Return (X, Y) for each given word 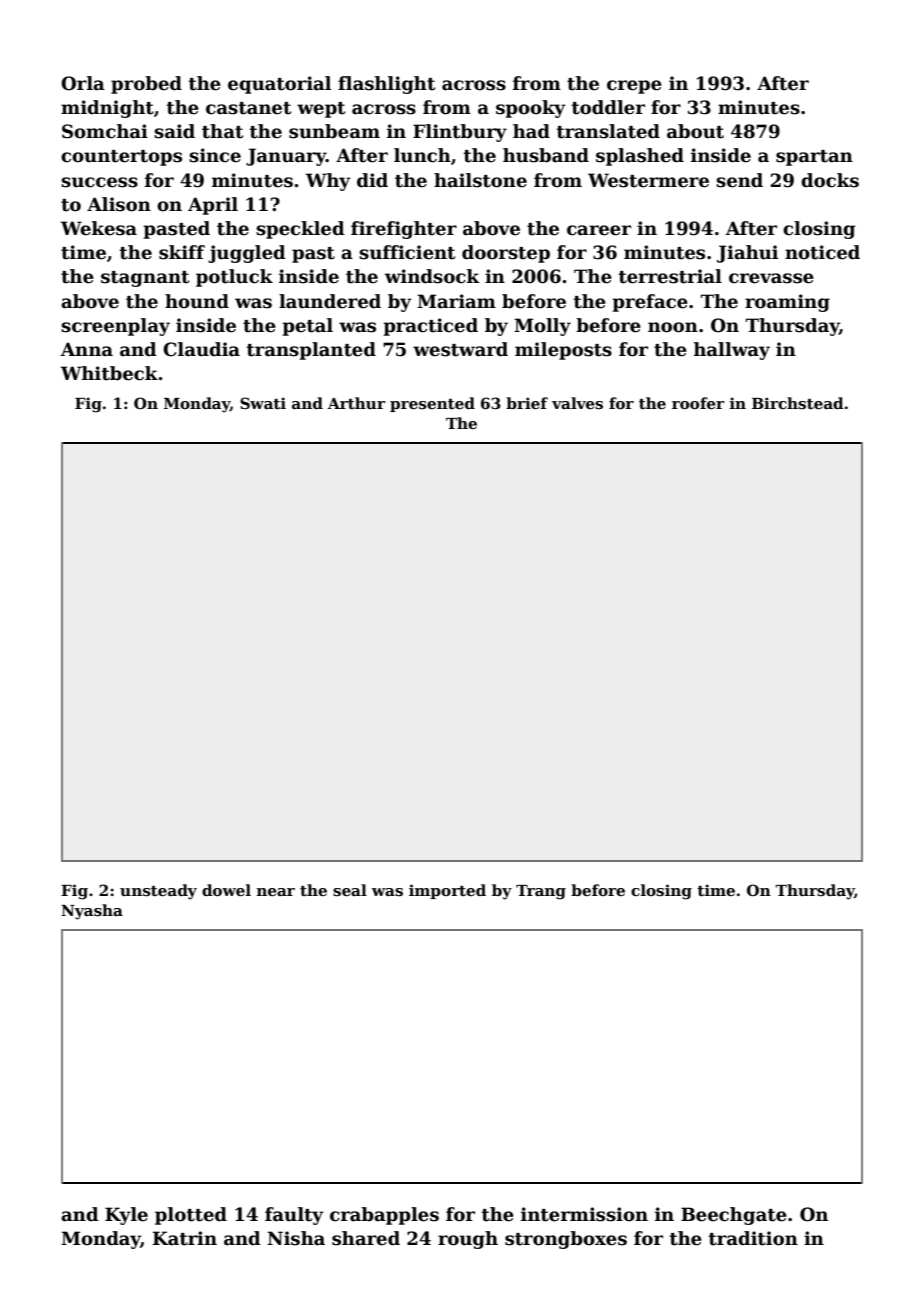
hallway (732, 351)
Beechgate (734, 1216)
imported (447, 891)
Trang (541, 892)
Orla (83, 83)
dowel (226, 890)
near (276, 892)
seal (350, 890)
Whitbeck (109, 373)
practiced (430, 327)
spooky (531, 109)
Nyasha (92, 912)
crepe (634, 87)
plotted (191, 1216)
